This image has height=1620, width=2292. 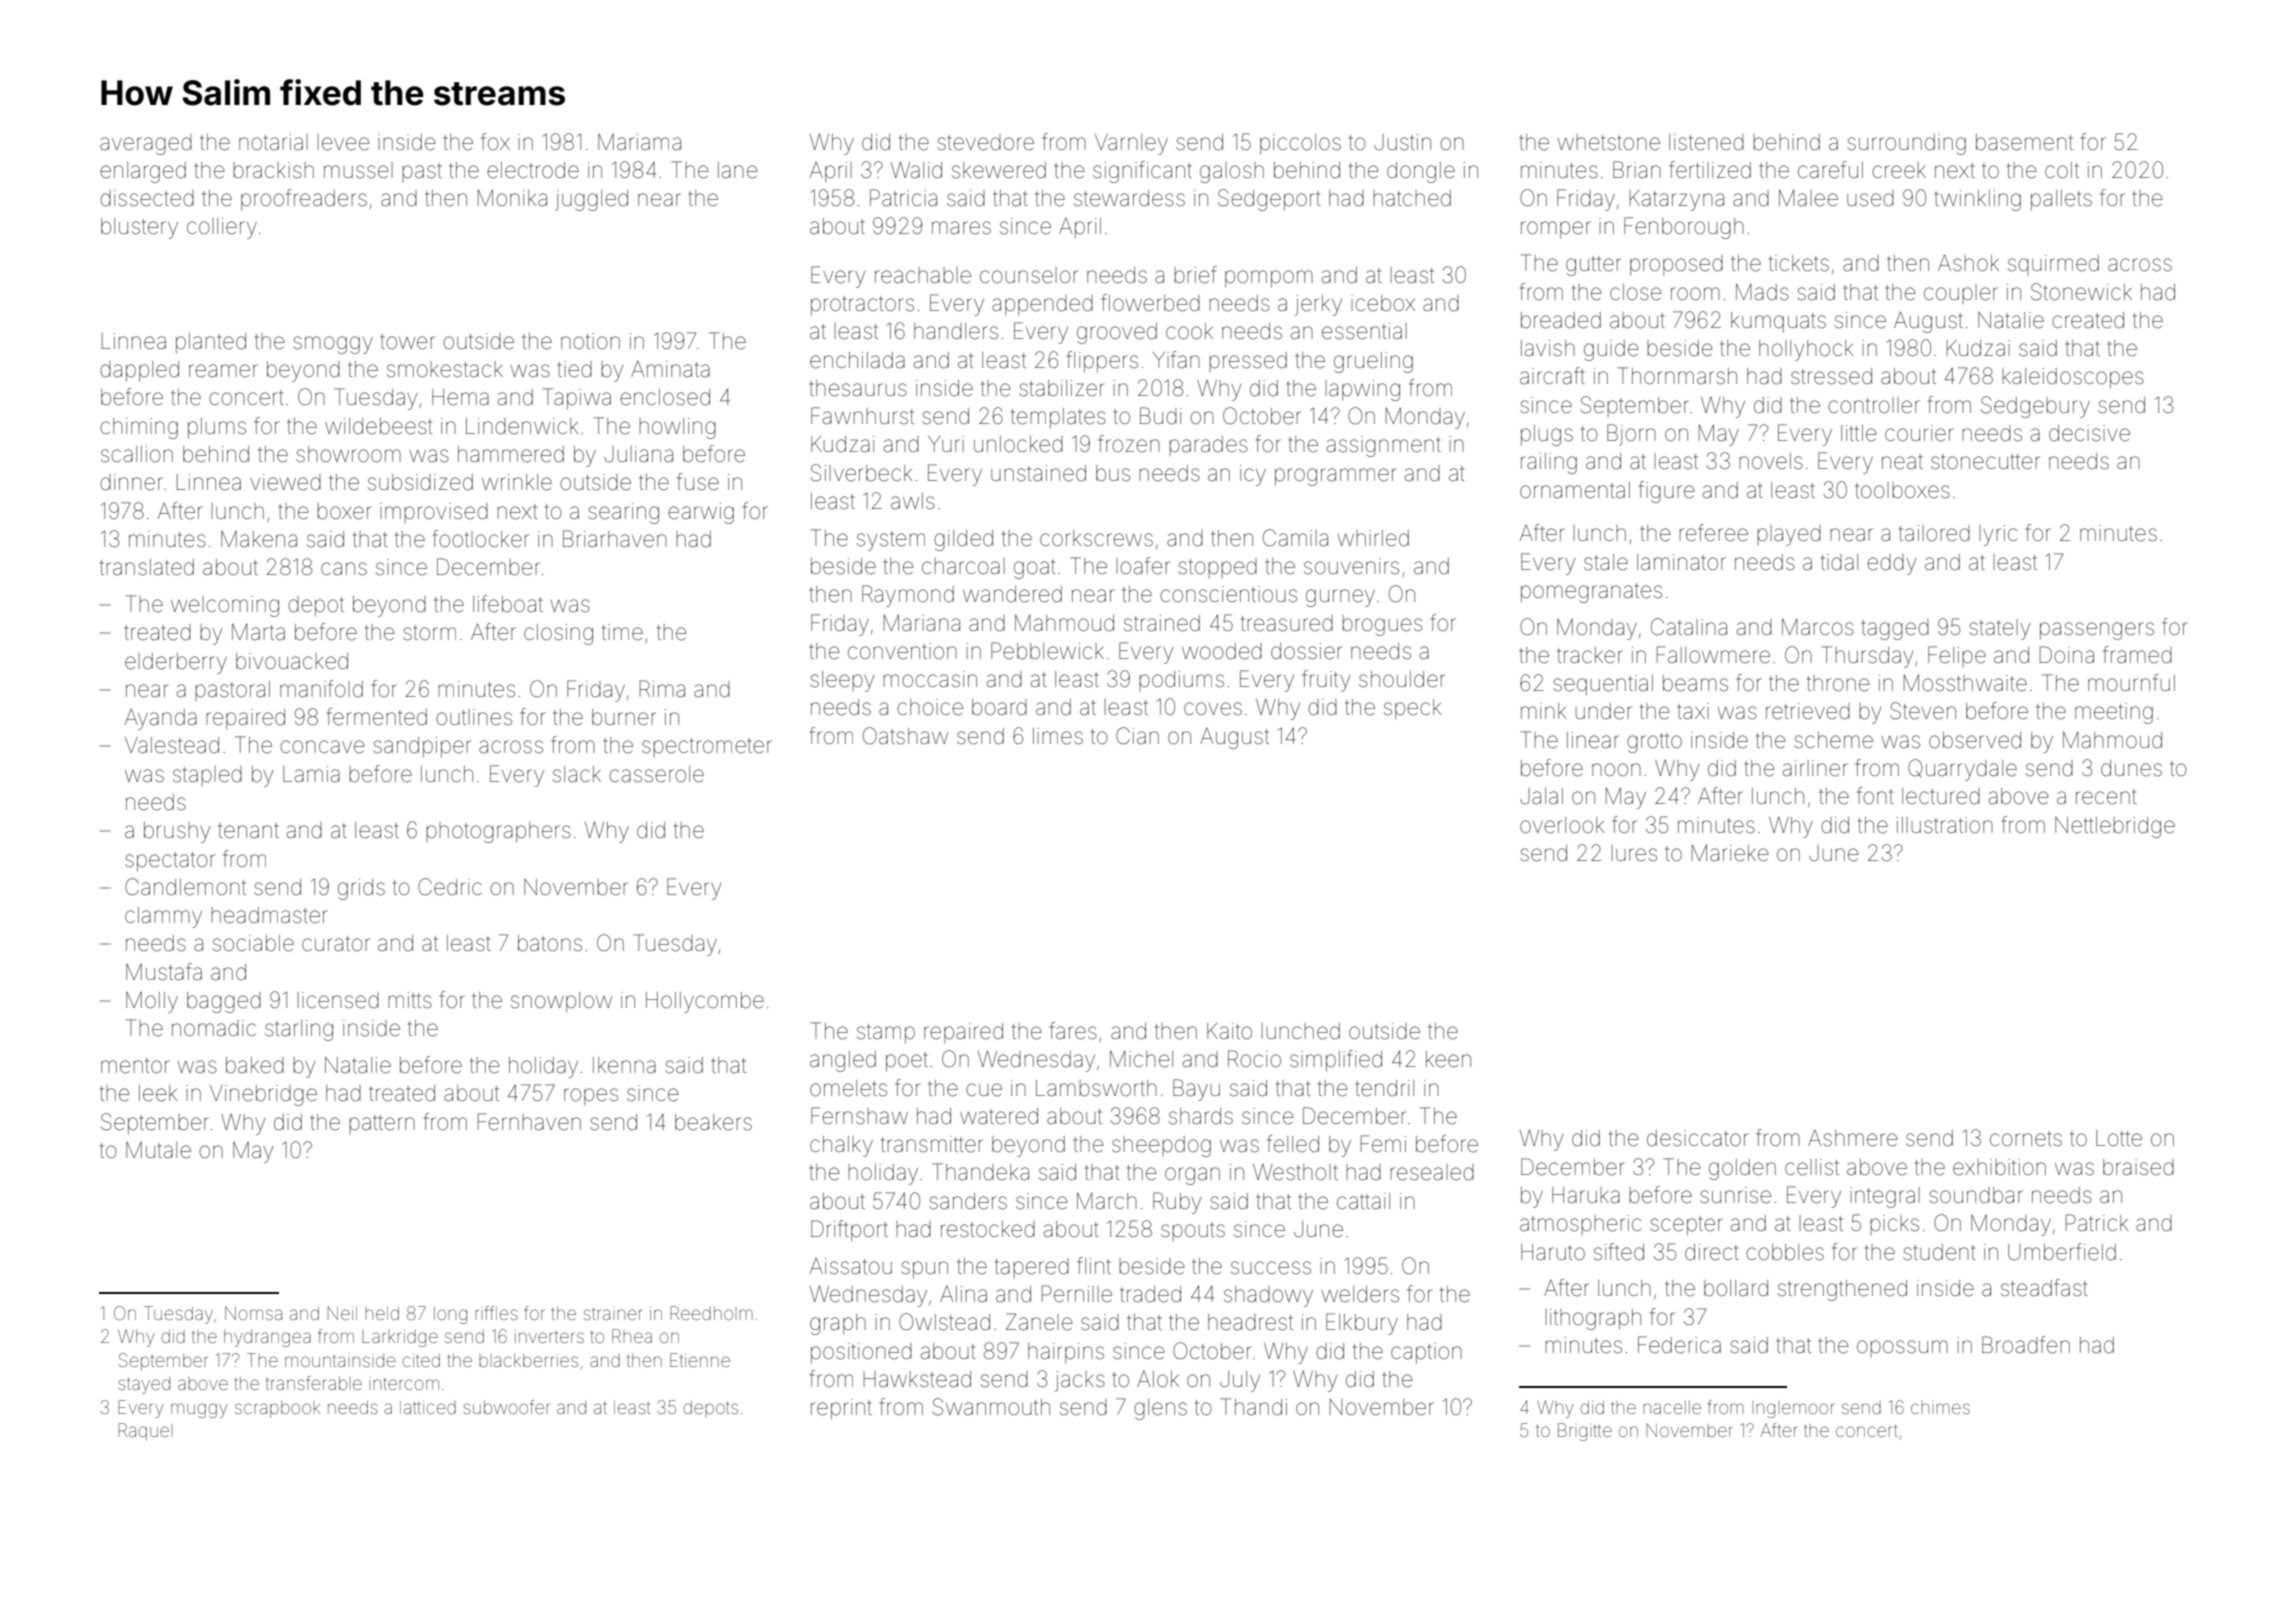 What do you see at coordinates (700, 1360) in the image?
I see `Etienne` at bounding box center [700, 1360].
